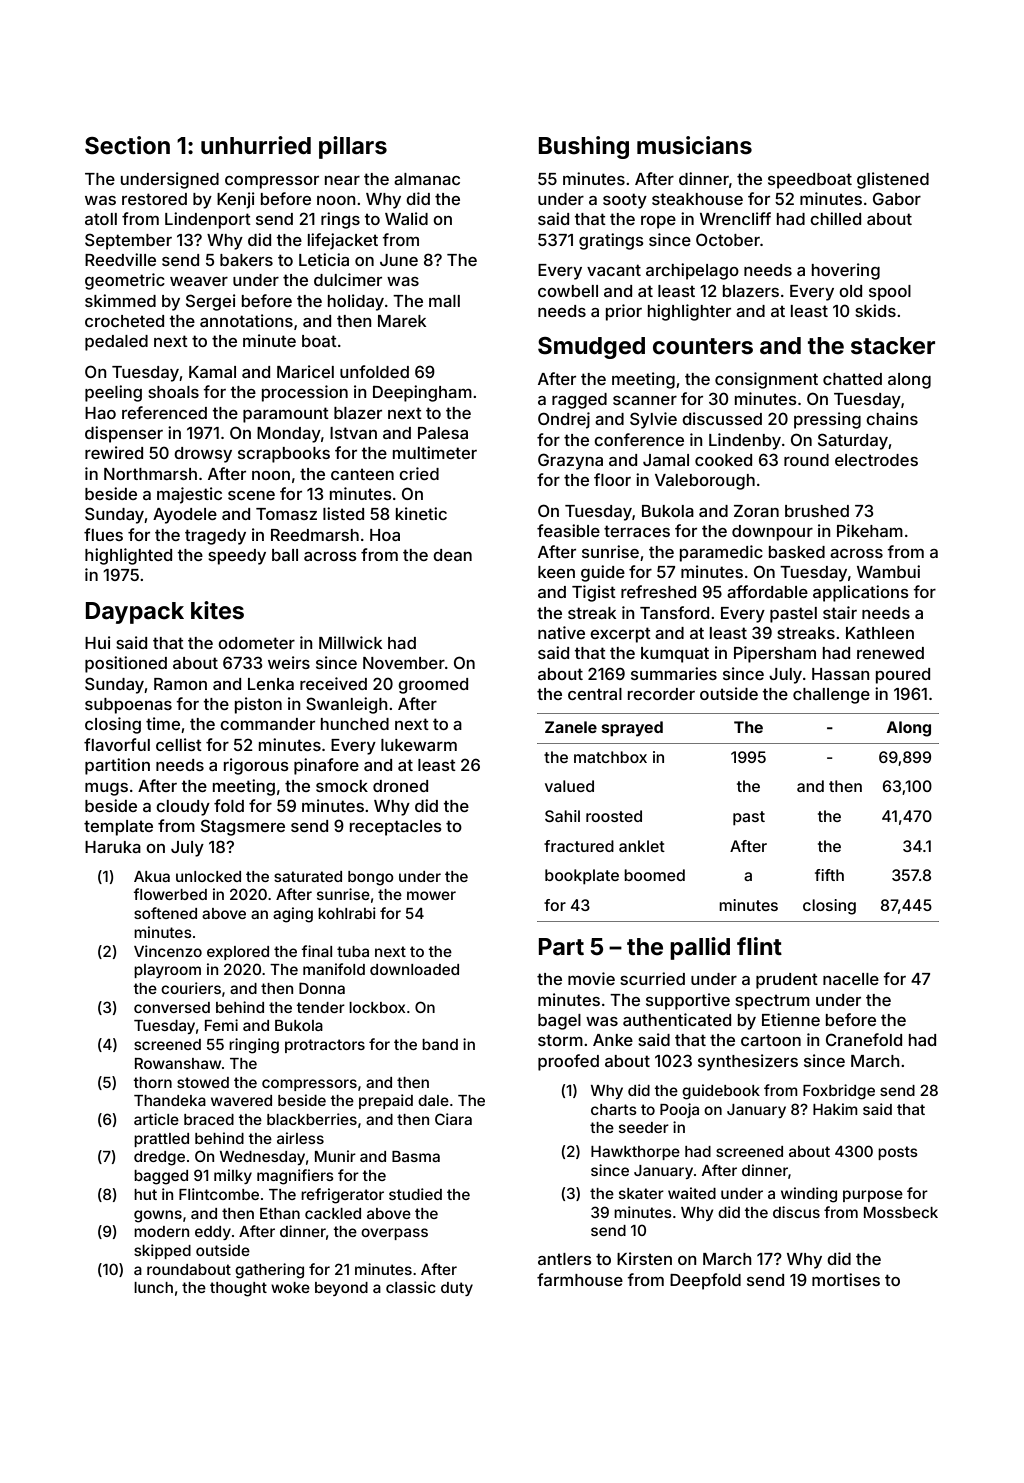 The height and width of the screenshot is (1483, 1024). What do you see at coordinates (256, 145) in the screenshot?
I see `unhurried` at bounding box center [256, 145].
